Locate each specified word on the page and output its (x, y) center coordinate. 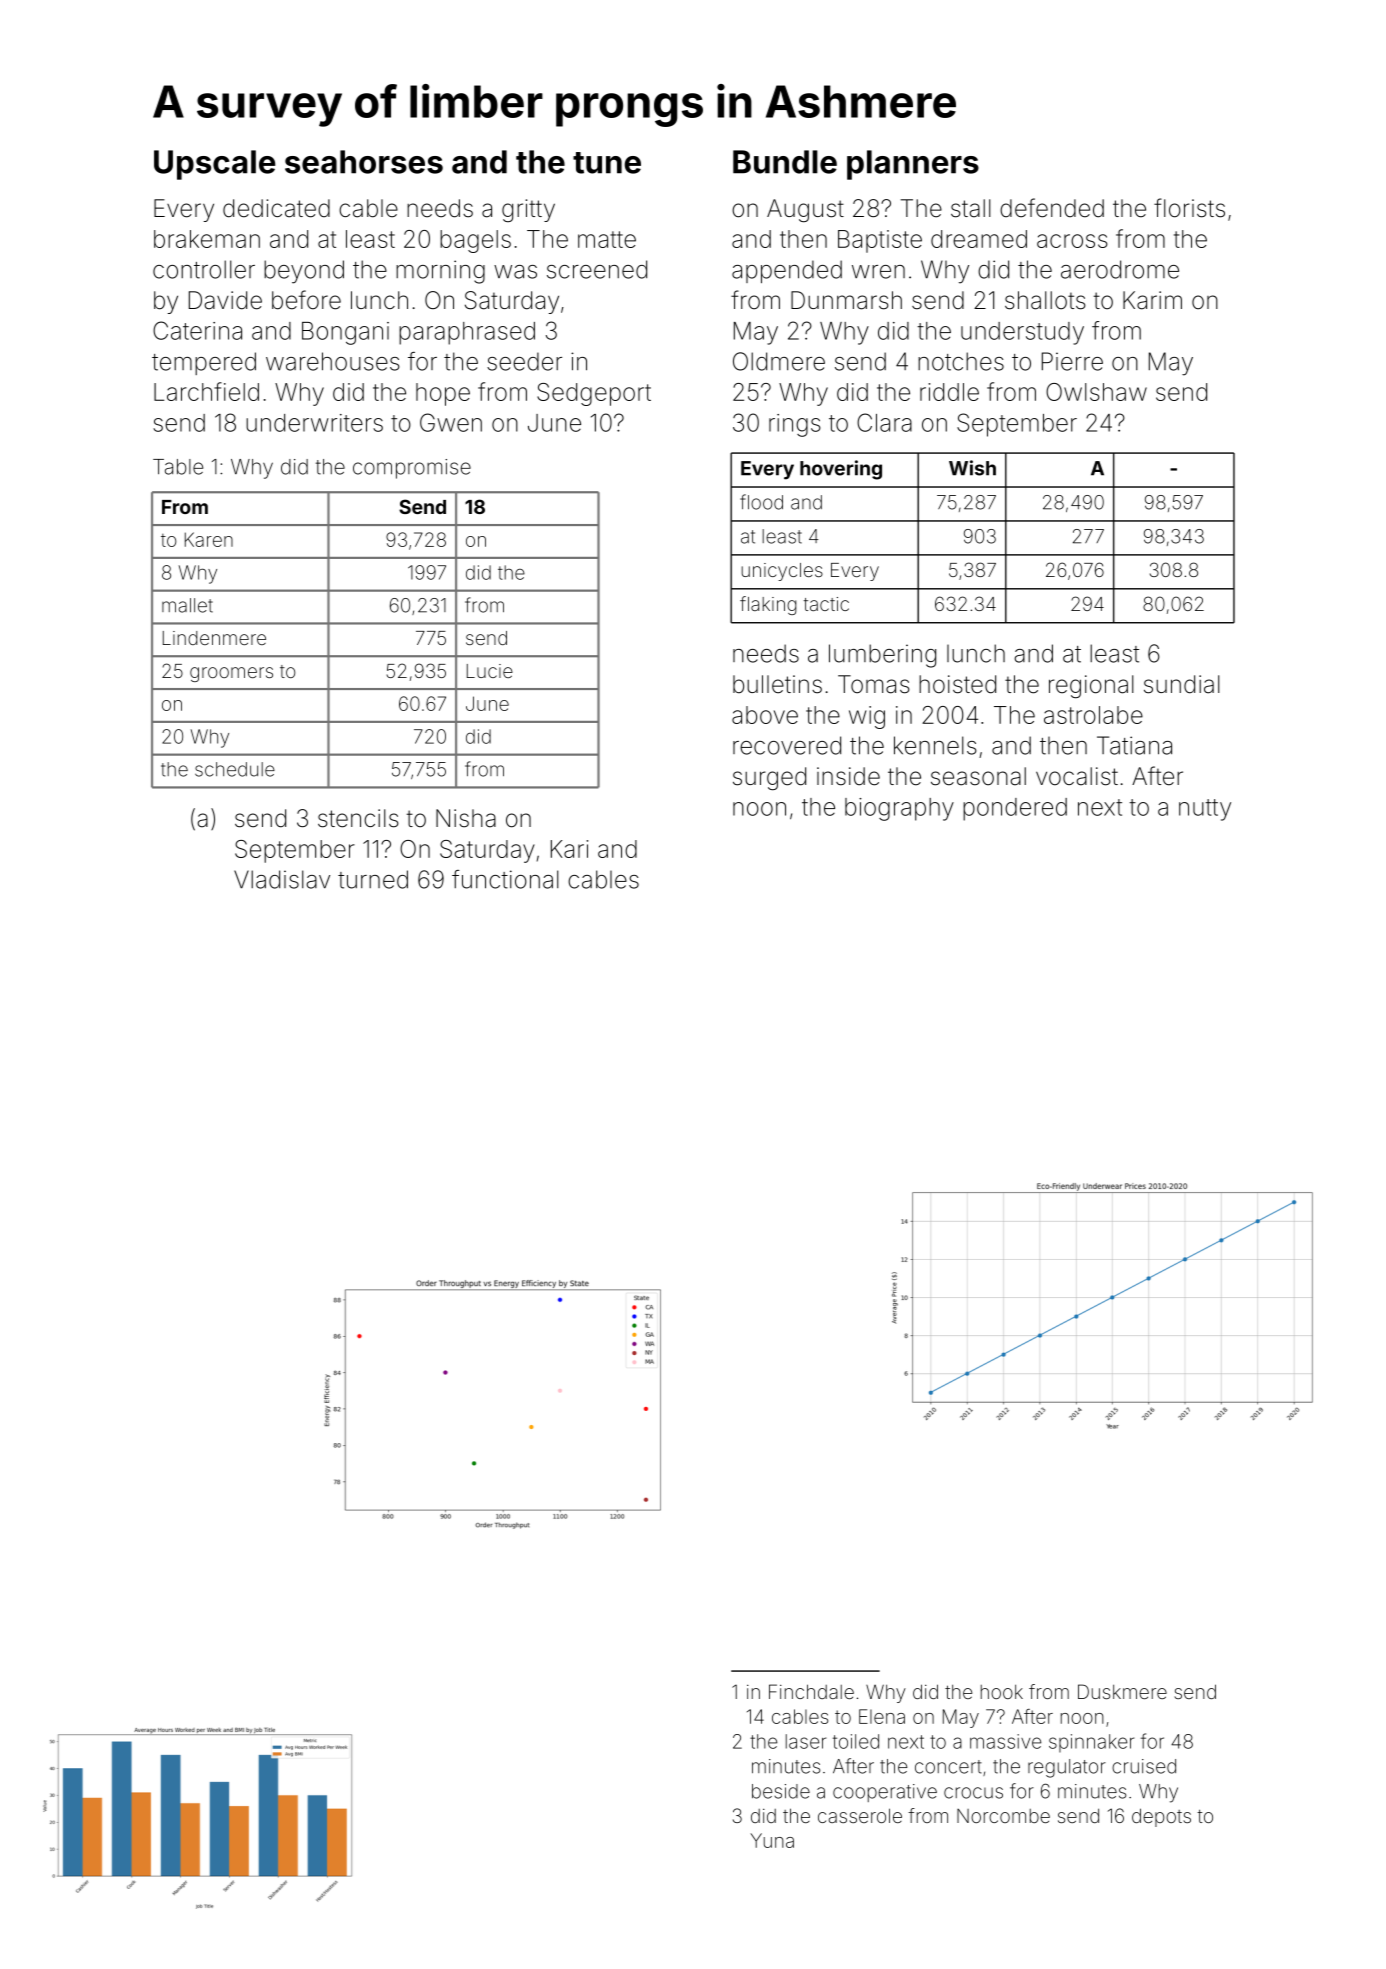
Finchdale (811, 1691)
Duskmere (1122, 1691)
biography (899, 809)
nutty (1205, 810)
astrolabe (1093, 715)
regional (1091, 686)
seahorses (364, 162)
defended (1052, 208)
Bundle (785, 162)
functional (505, 879)
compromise (412, 469)
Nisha (466, 818)
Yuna (772, 1840)
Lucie (490, 671)
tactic (826, 604)
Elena (882, 1716)
